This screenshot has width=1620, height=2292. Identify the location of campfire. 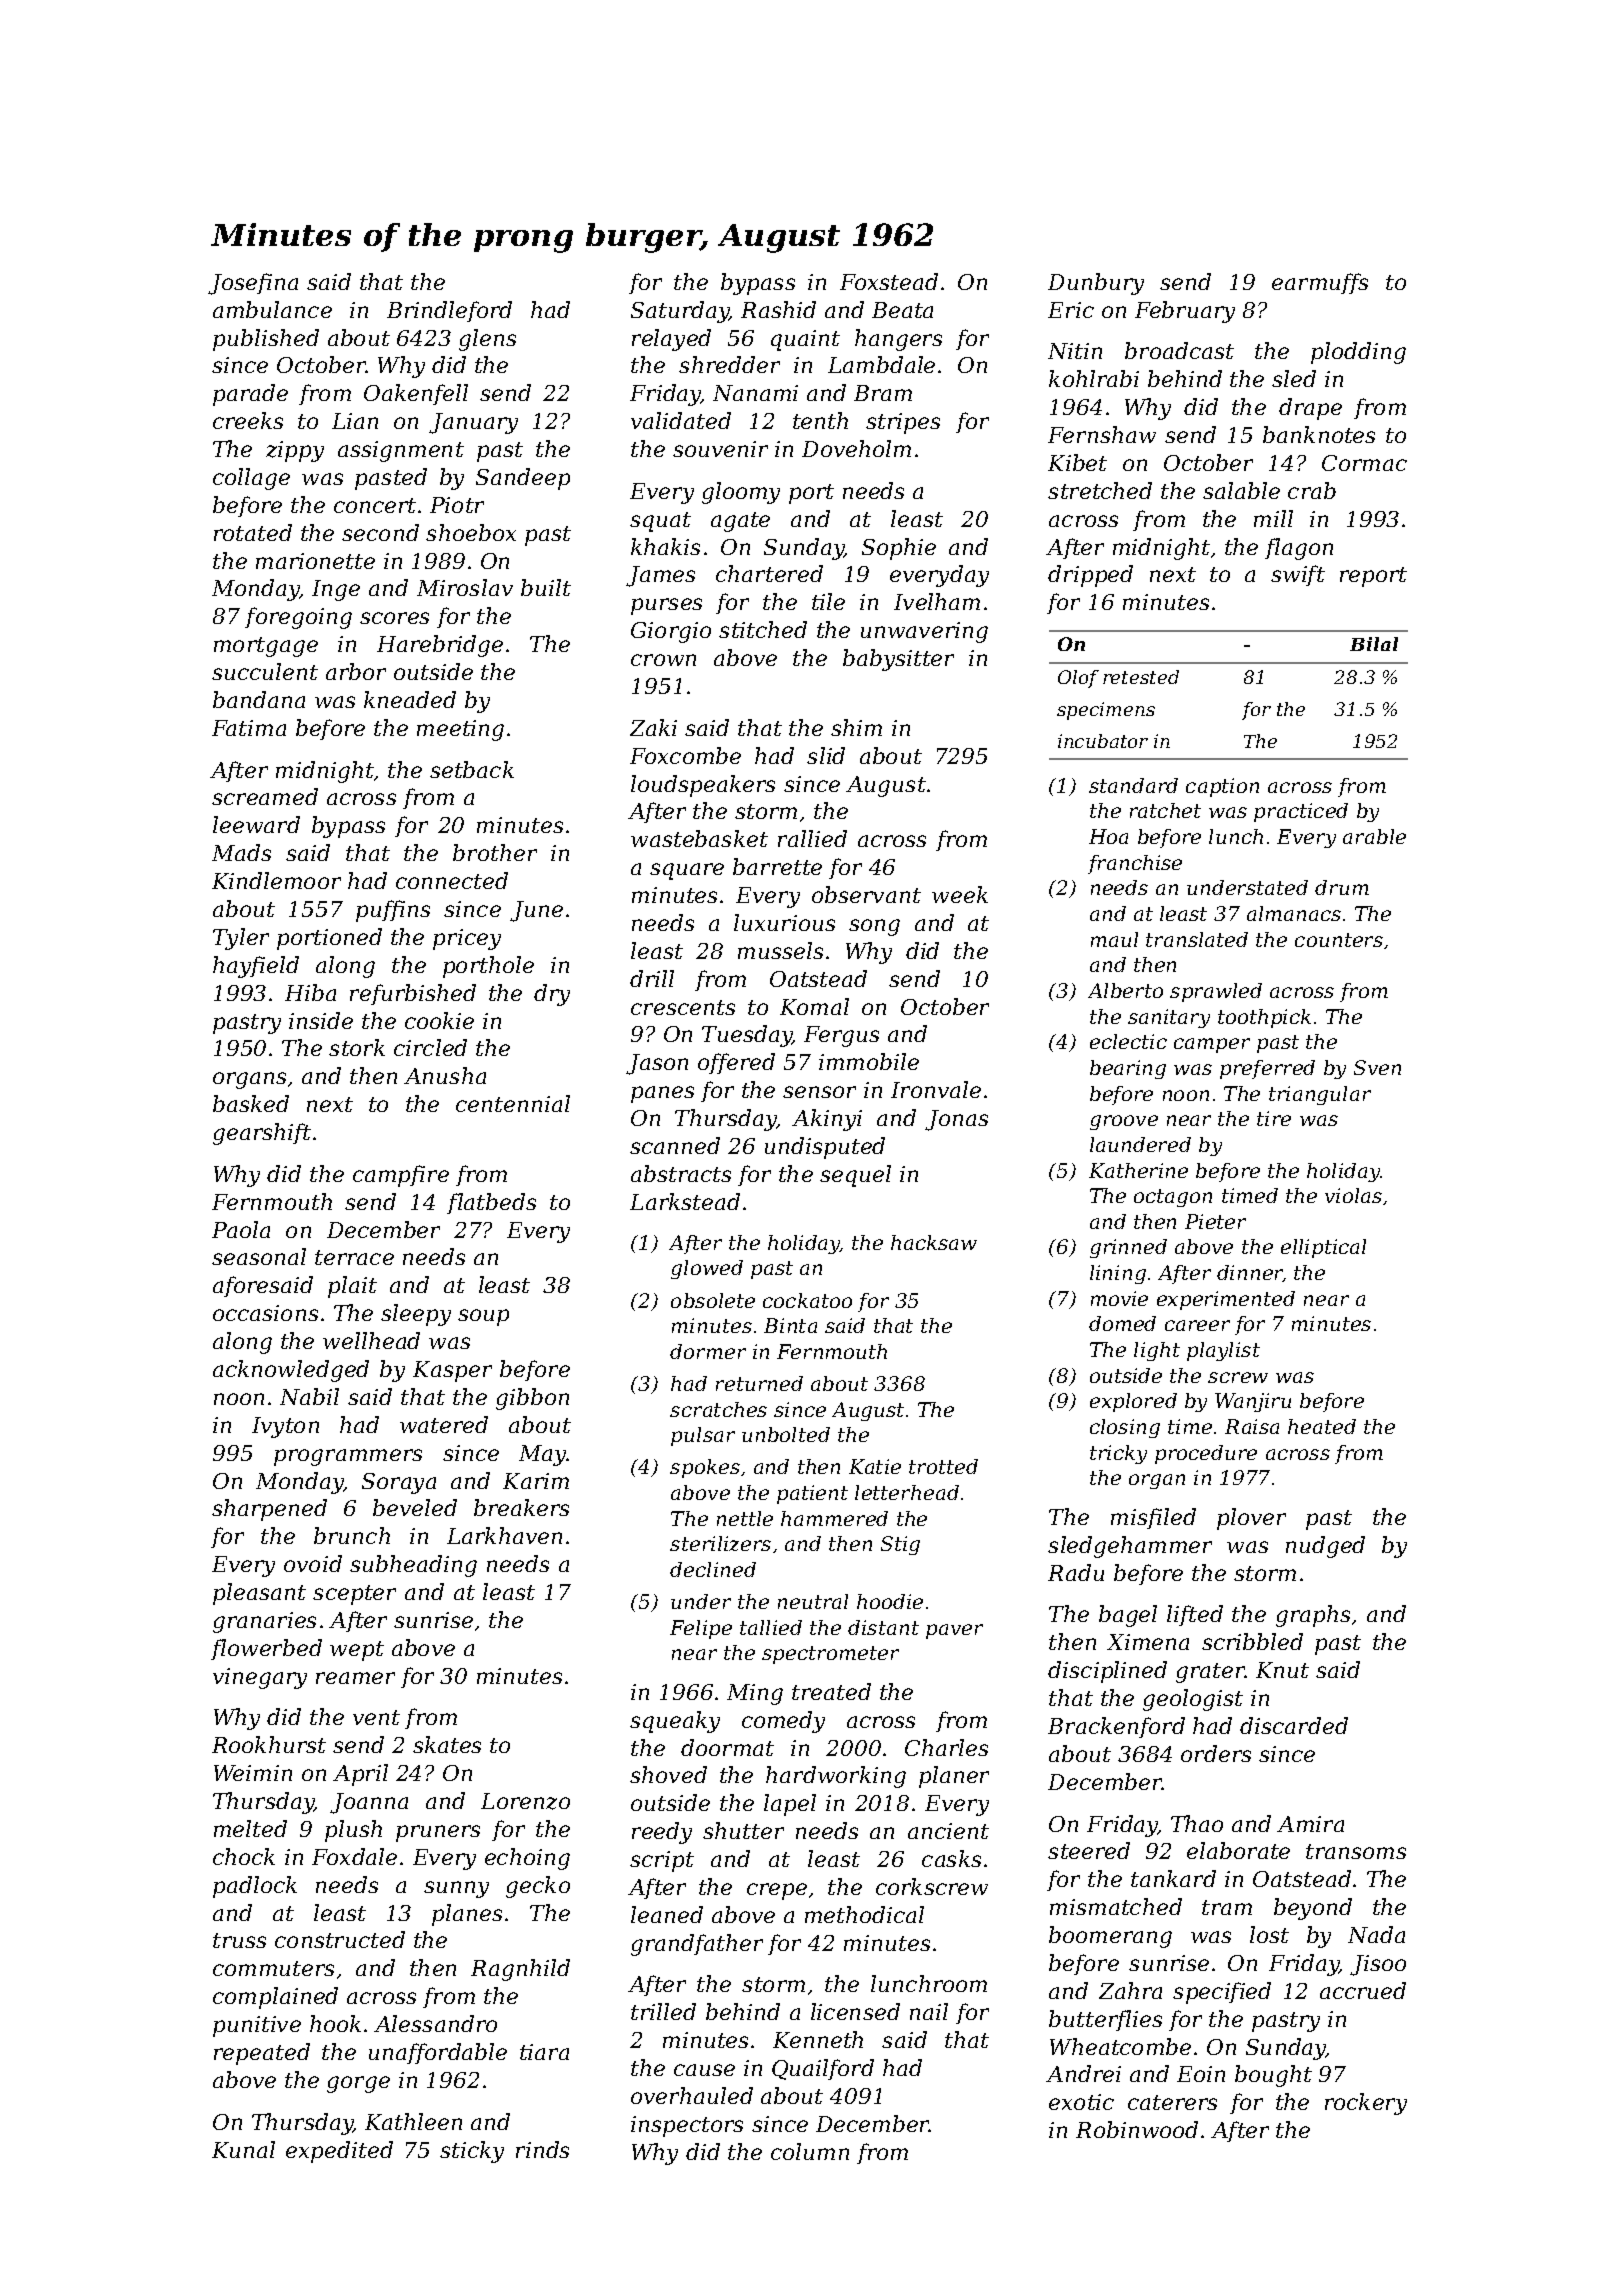
(401, 1176).
